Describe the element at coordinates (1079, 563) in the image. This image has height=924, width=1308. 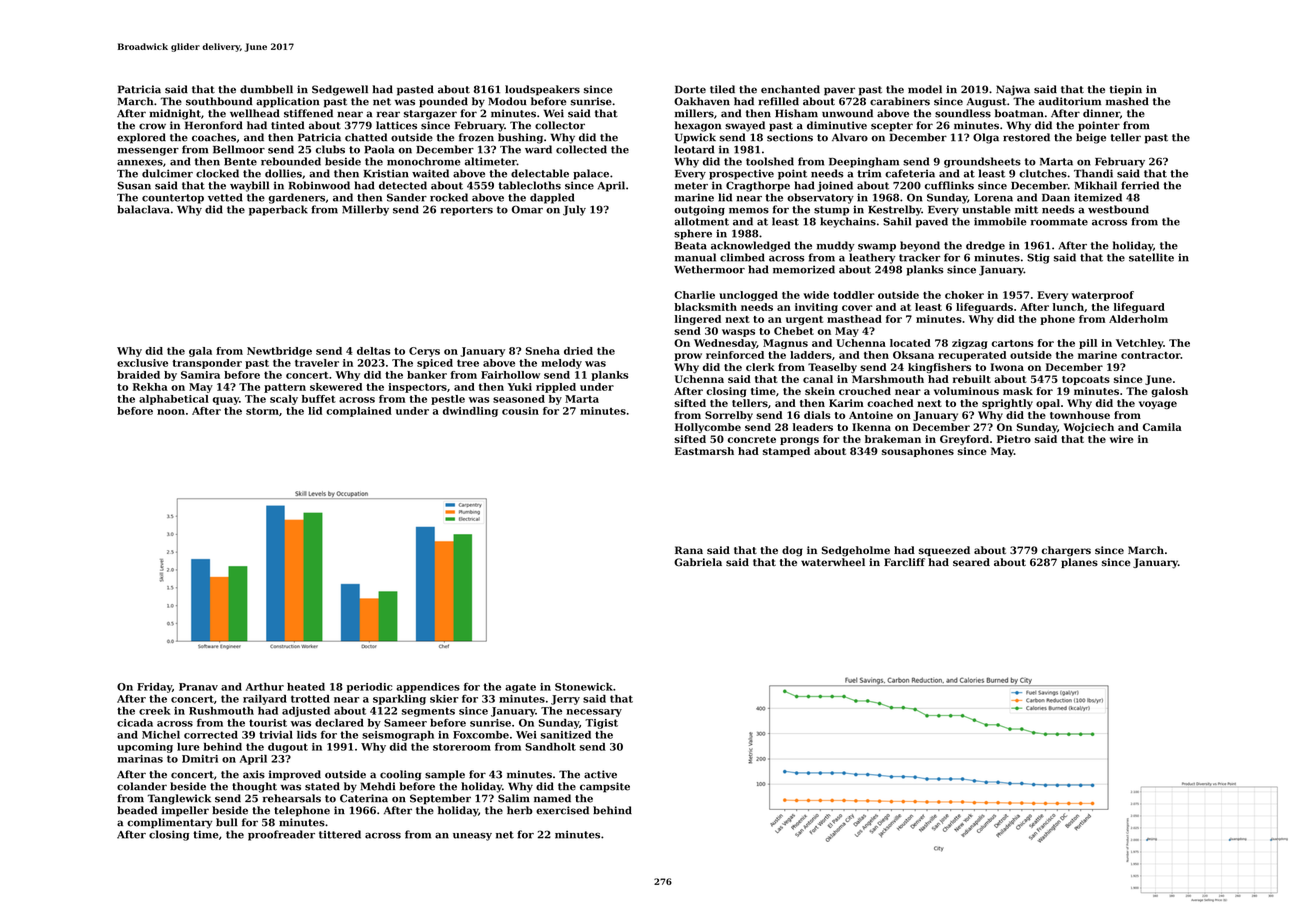
I see `planes` at that location.
